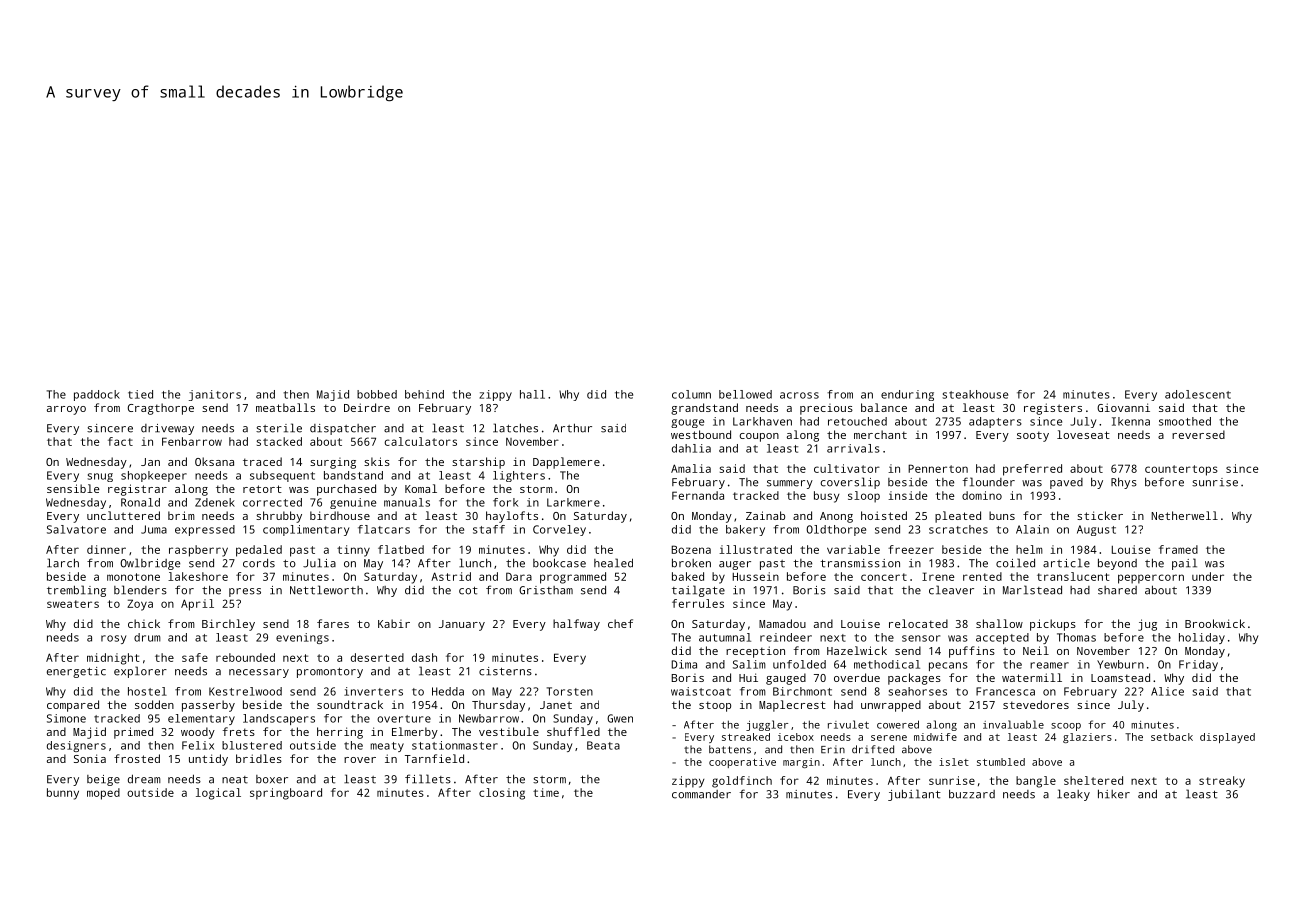  Describe the element at coordinates (279, 441) in the screenshot. I see `stacked` at that location.
